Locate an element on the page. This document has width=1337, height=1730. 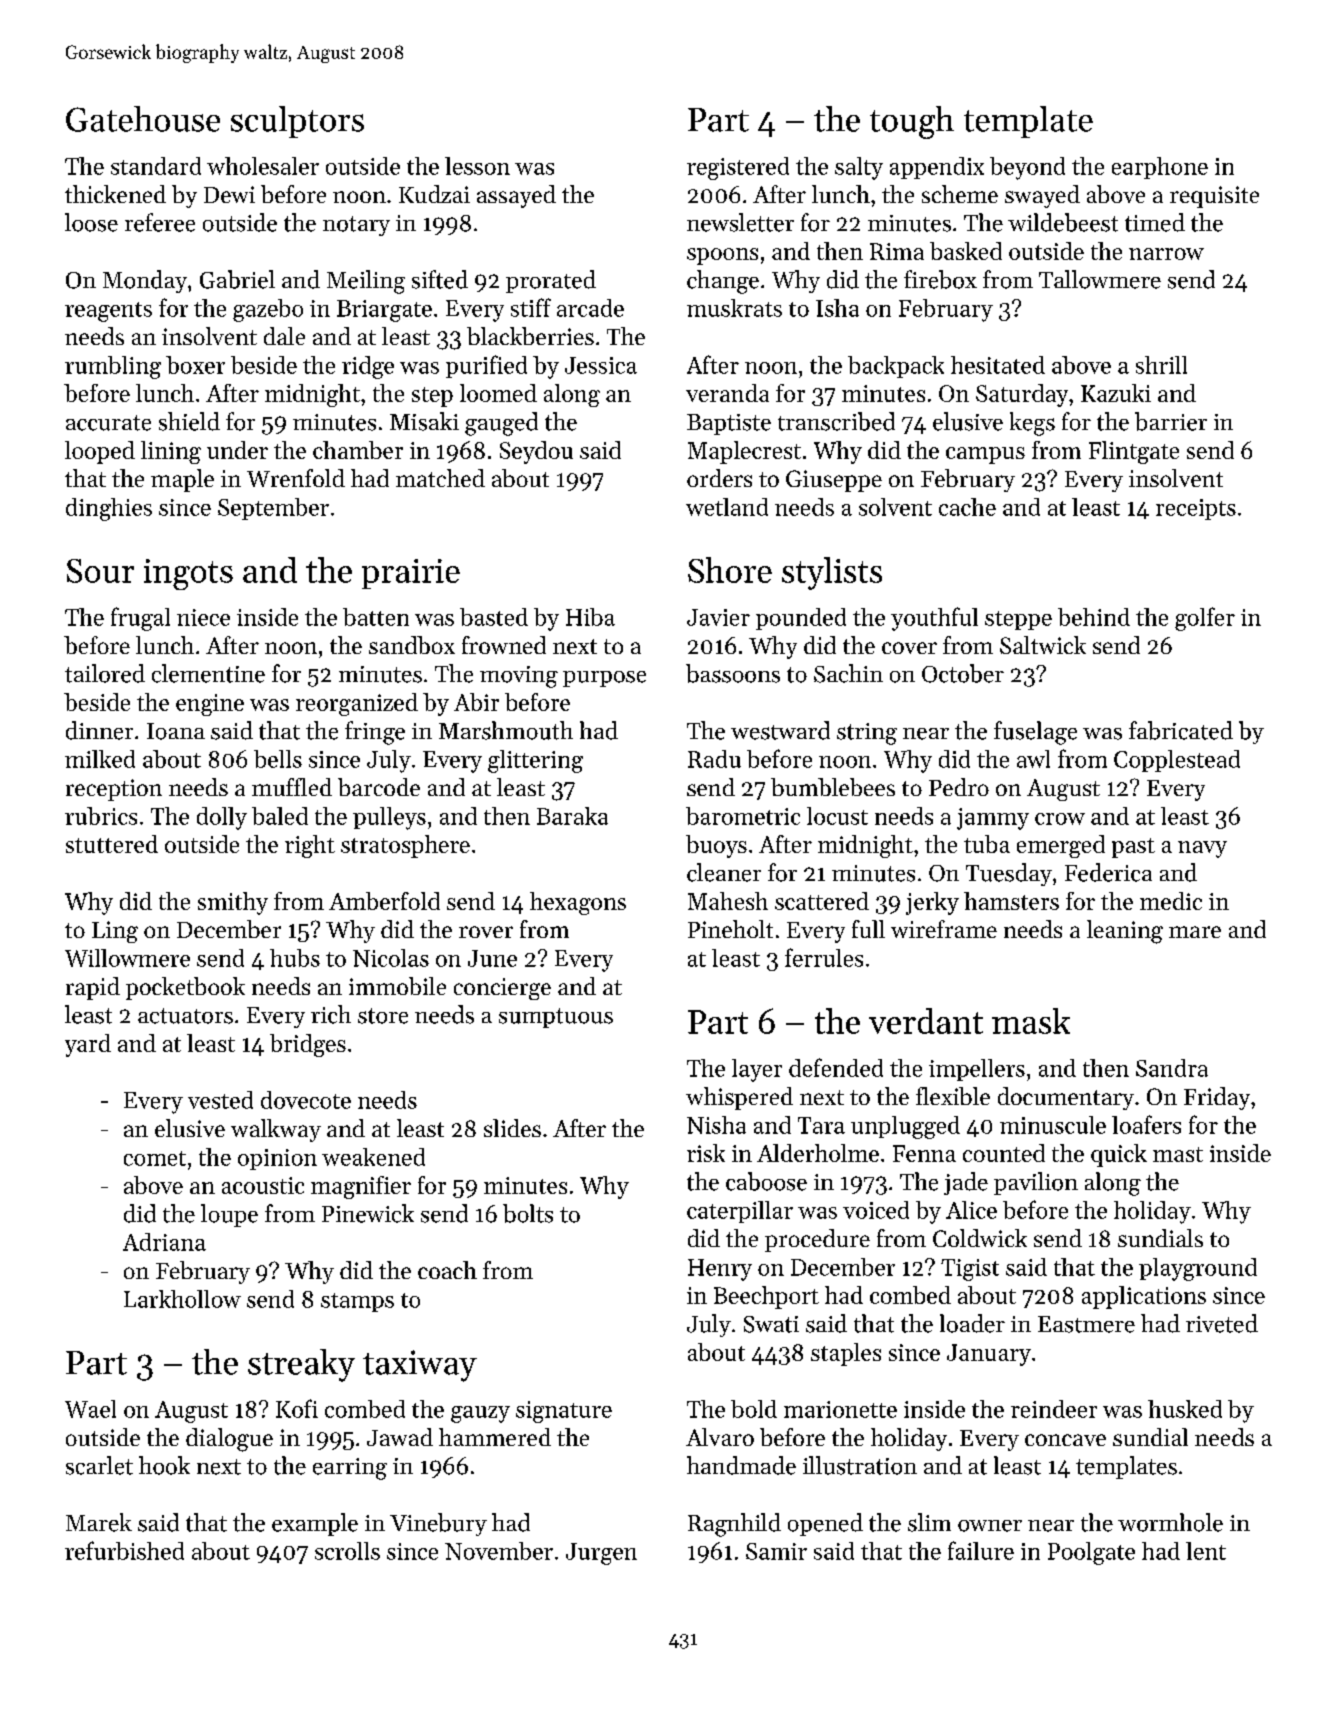
signature is located at coordinates (564, 1412).
